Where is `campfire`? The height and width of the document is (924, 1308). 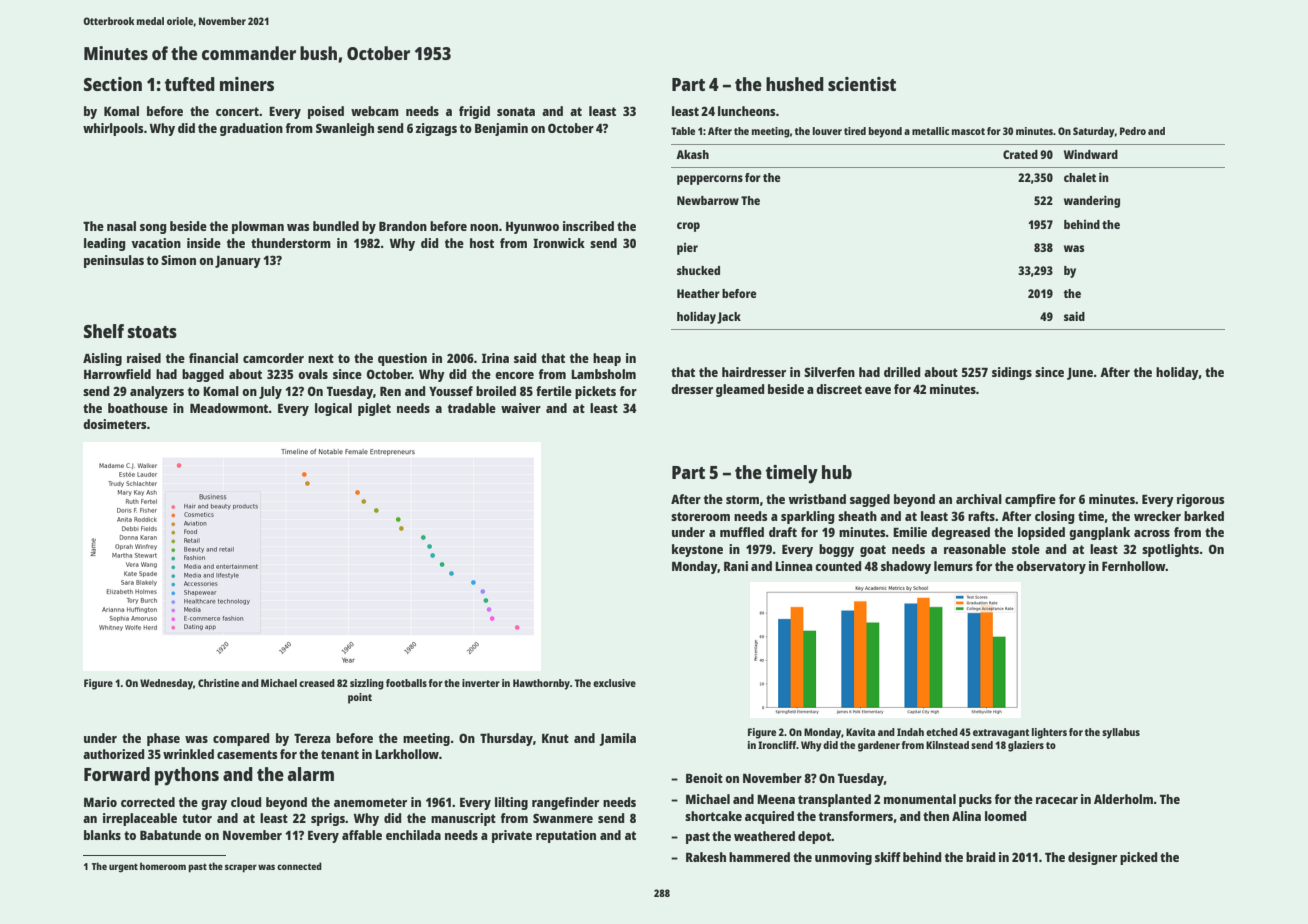
campfire is located at coordinates (1030, 500).
